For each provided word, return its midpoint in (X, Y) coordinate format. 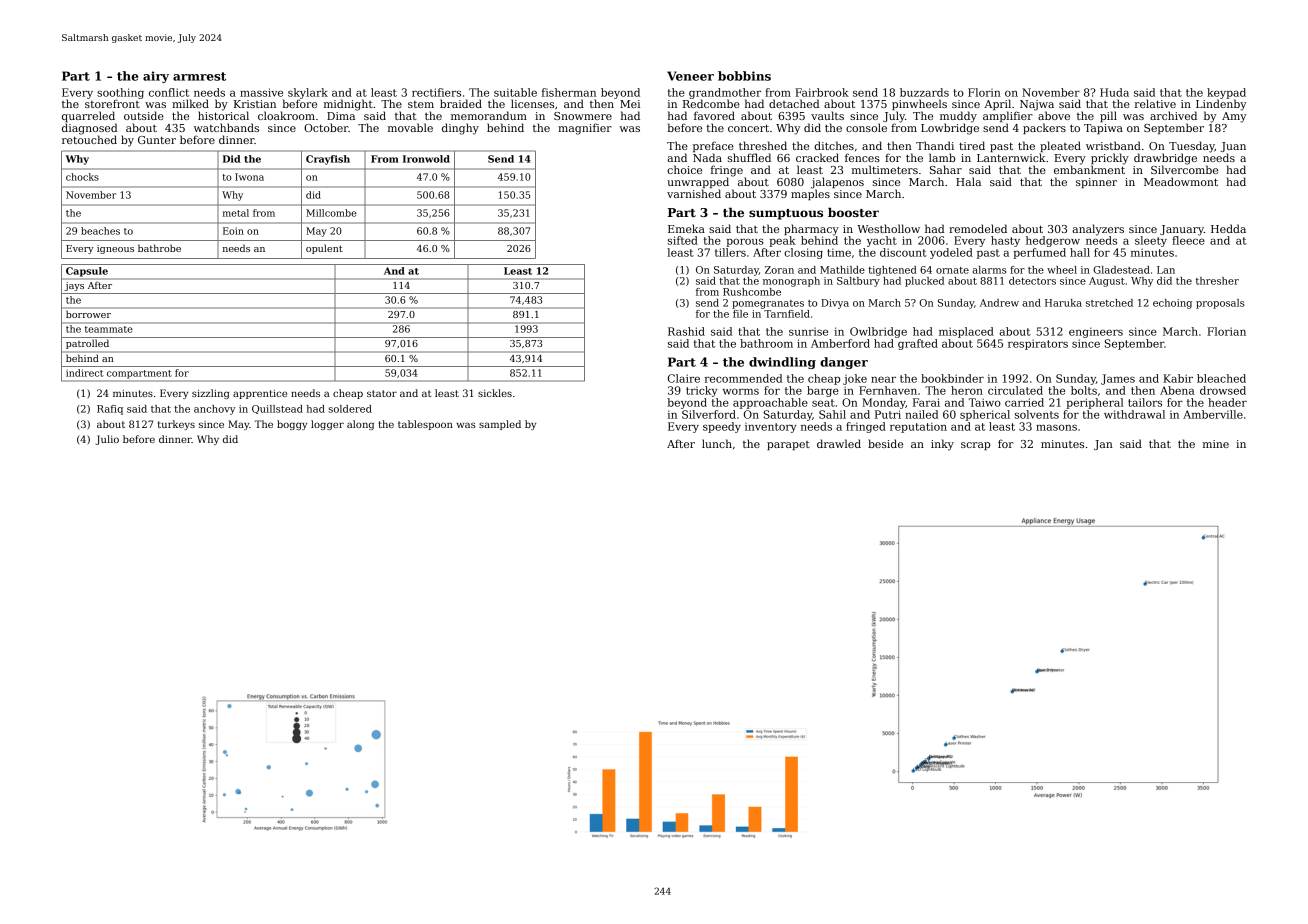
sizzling (210, 394)
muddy (958, 117)
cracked (817, 157)
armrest (199, 76)
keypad (1226, 93)
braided (461, 103)
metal (236, 213)
